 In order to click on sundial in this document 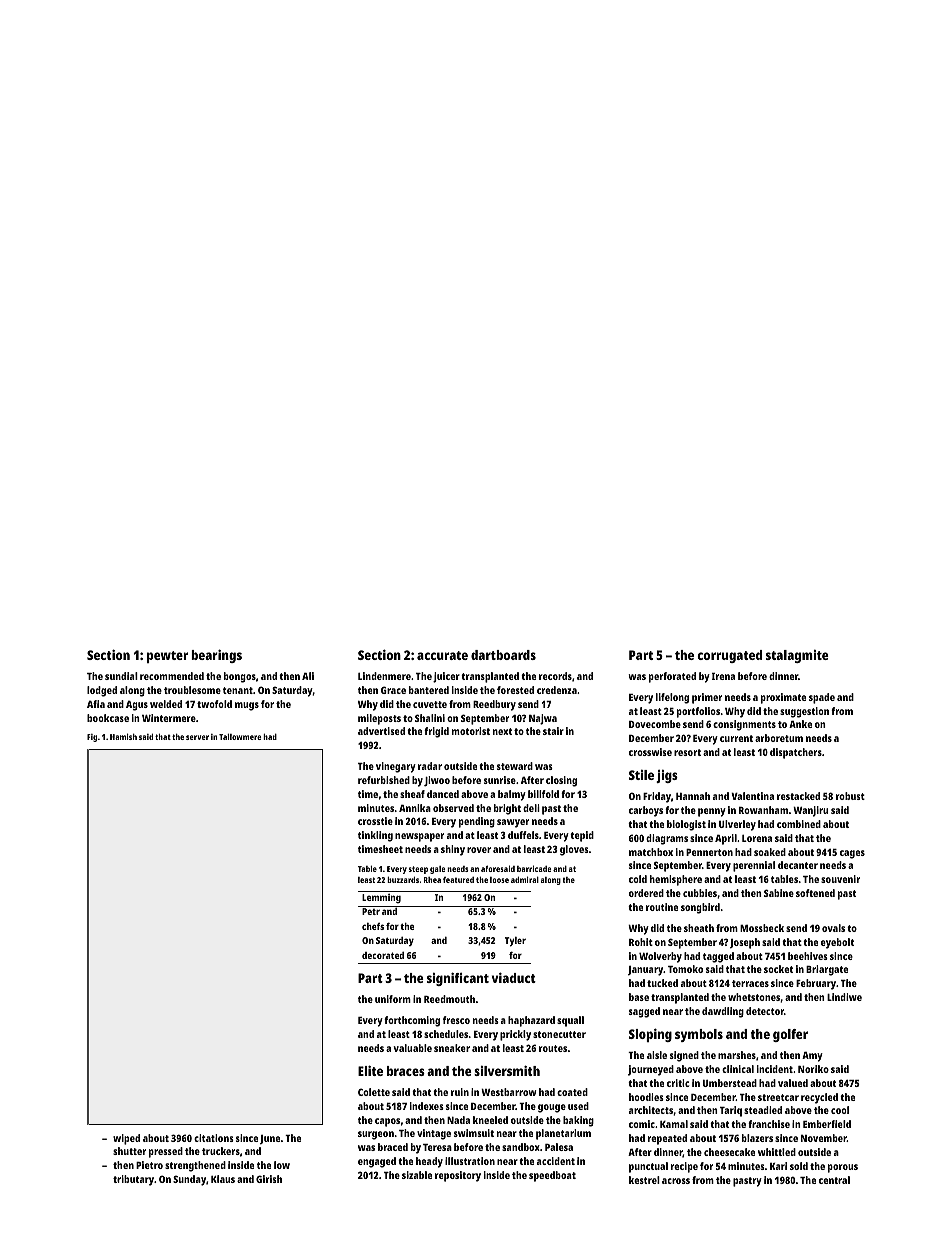, I will do `click(121, 676)`.
